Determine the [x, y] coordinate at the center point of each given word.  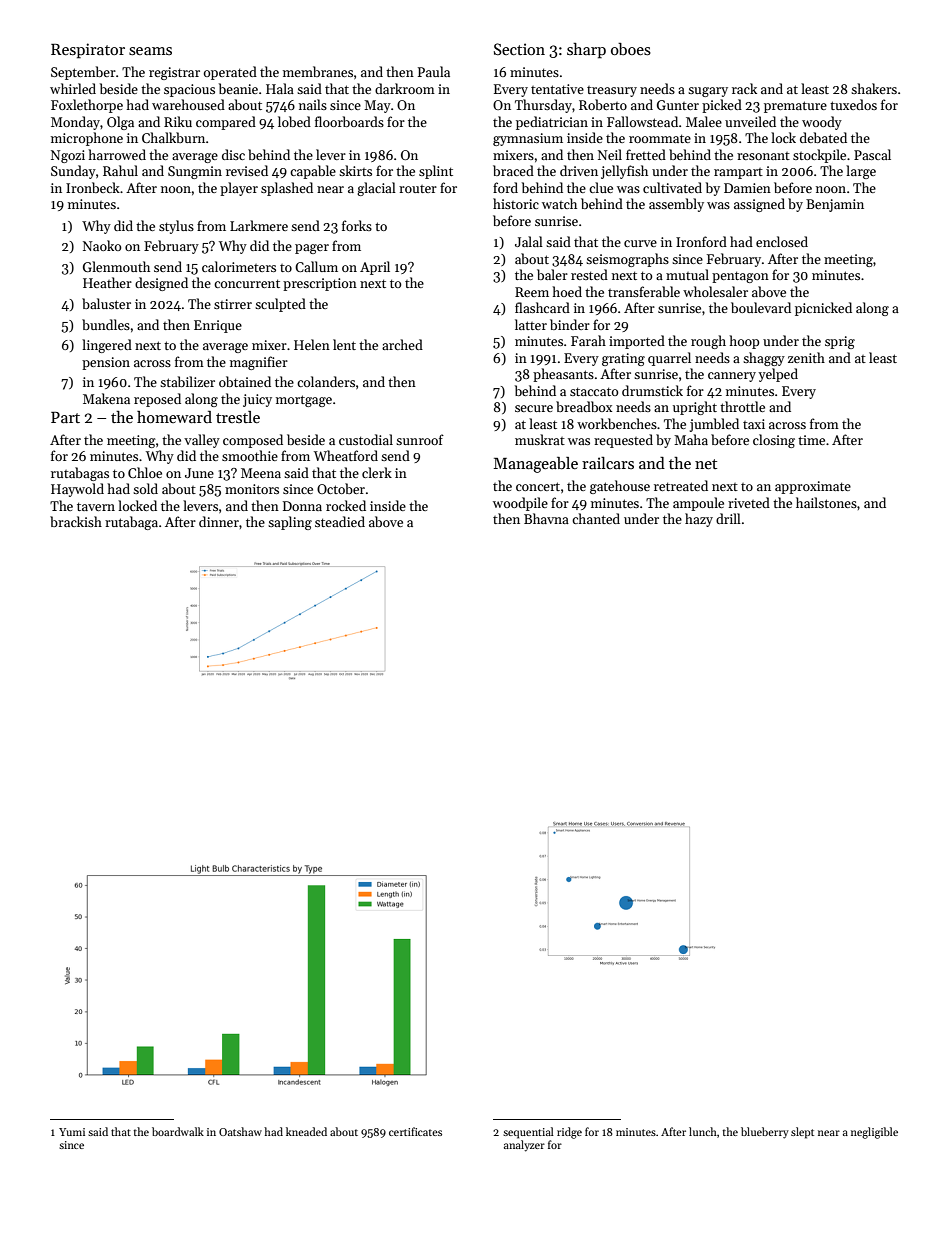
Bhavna [546, 518]
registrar [174, 73]
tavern [96, 506]
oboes [631, 49]
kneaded [306, 1131]
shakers [874, 88]
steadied [340, 521]
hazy [699, 520]
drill [728, 518]
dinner [219, 521]
